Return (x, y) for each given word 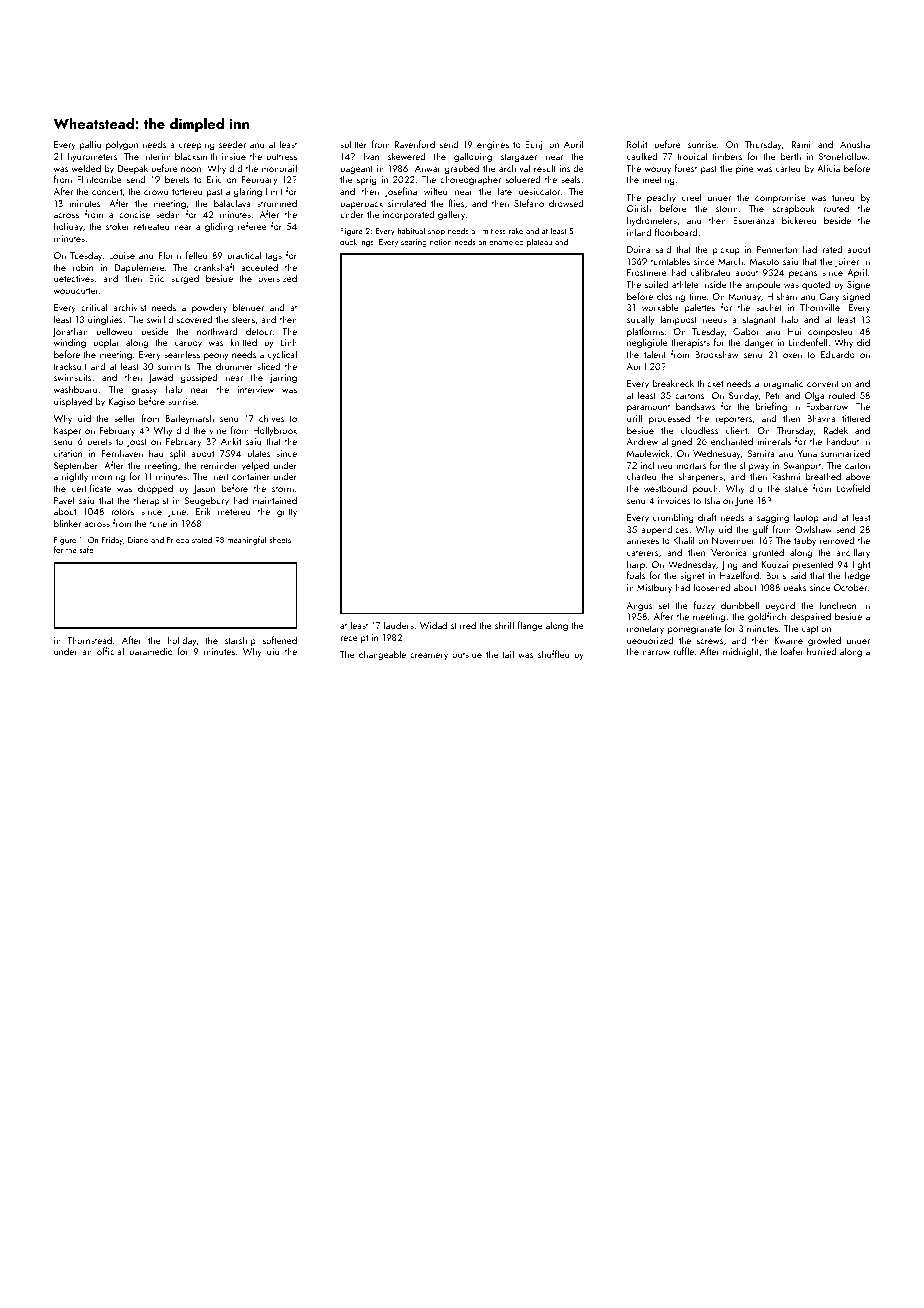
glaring (248, 192)
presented (813, 565)
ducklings (357, 242)
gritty (287, 512)
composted (830, 332)
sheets (280, 539)
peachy (661, 198)
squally (640, 320)
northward (217, 331)
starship (240, 641)
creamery (429, 656)
